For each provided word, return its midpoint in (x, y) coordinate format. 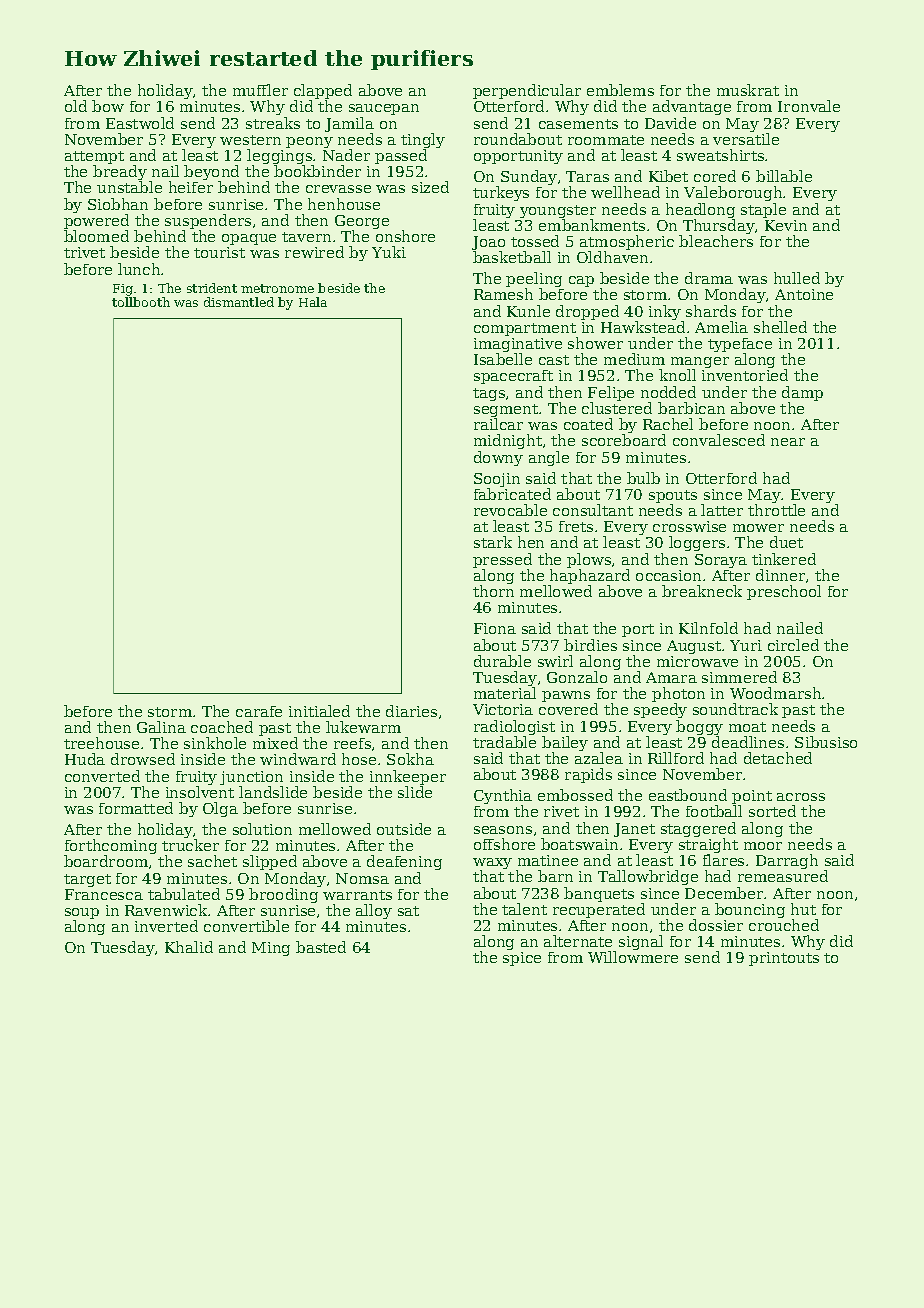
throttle (776, 510)
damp (802, 393)
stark (493, 542)
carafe (259, 711)
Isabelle (503, 359)
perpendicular (527, 92)
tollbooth (141, 302)
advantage (692, 107)
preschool (784, 592)
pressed (502, 560)
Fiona (495, 628)
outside (404, 829)
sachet (212, 861)
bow (108, 106)
